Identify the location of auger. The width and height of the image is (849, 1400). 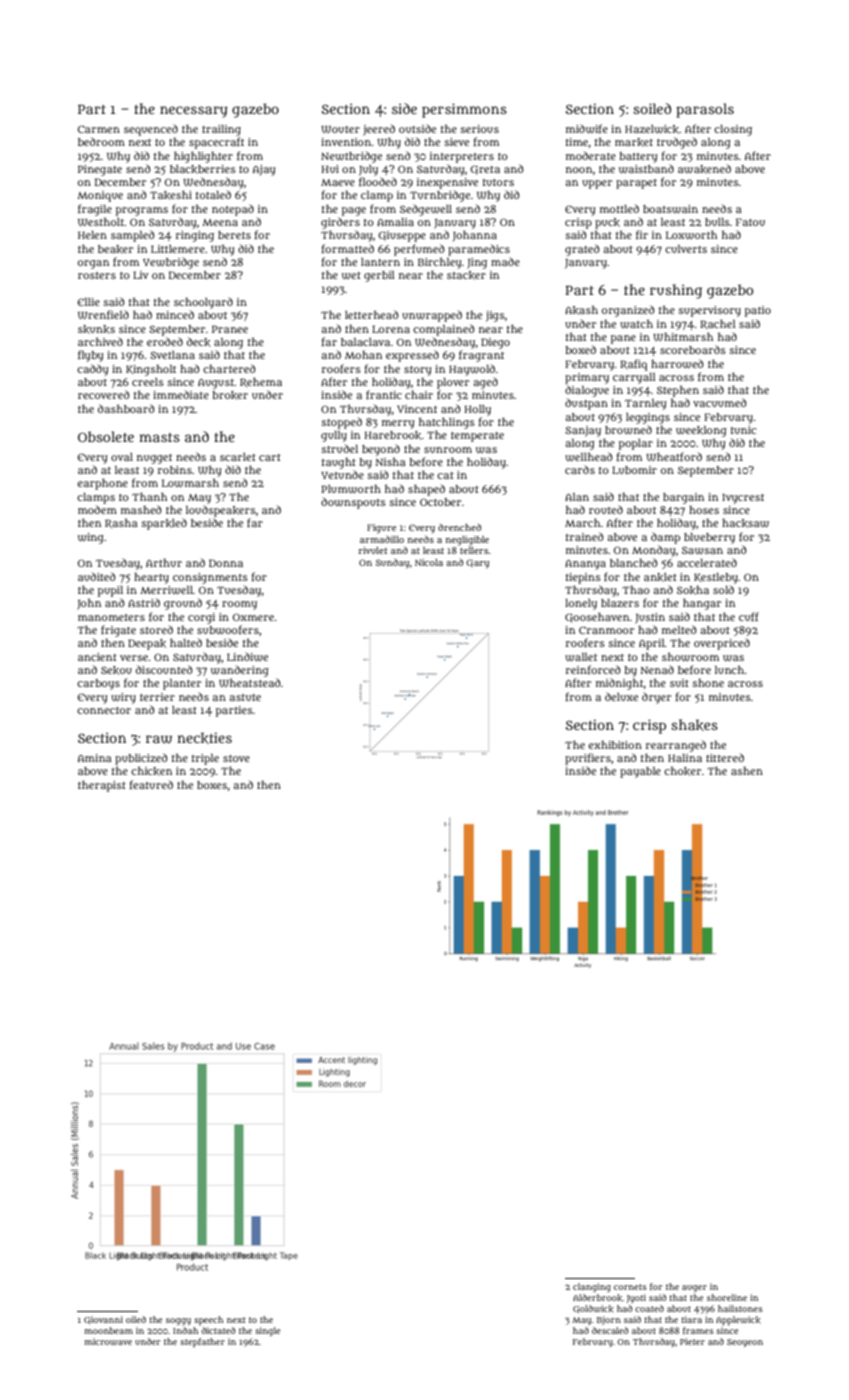
(694, 1288).
